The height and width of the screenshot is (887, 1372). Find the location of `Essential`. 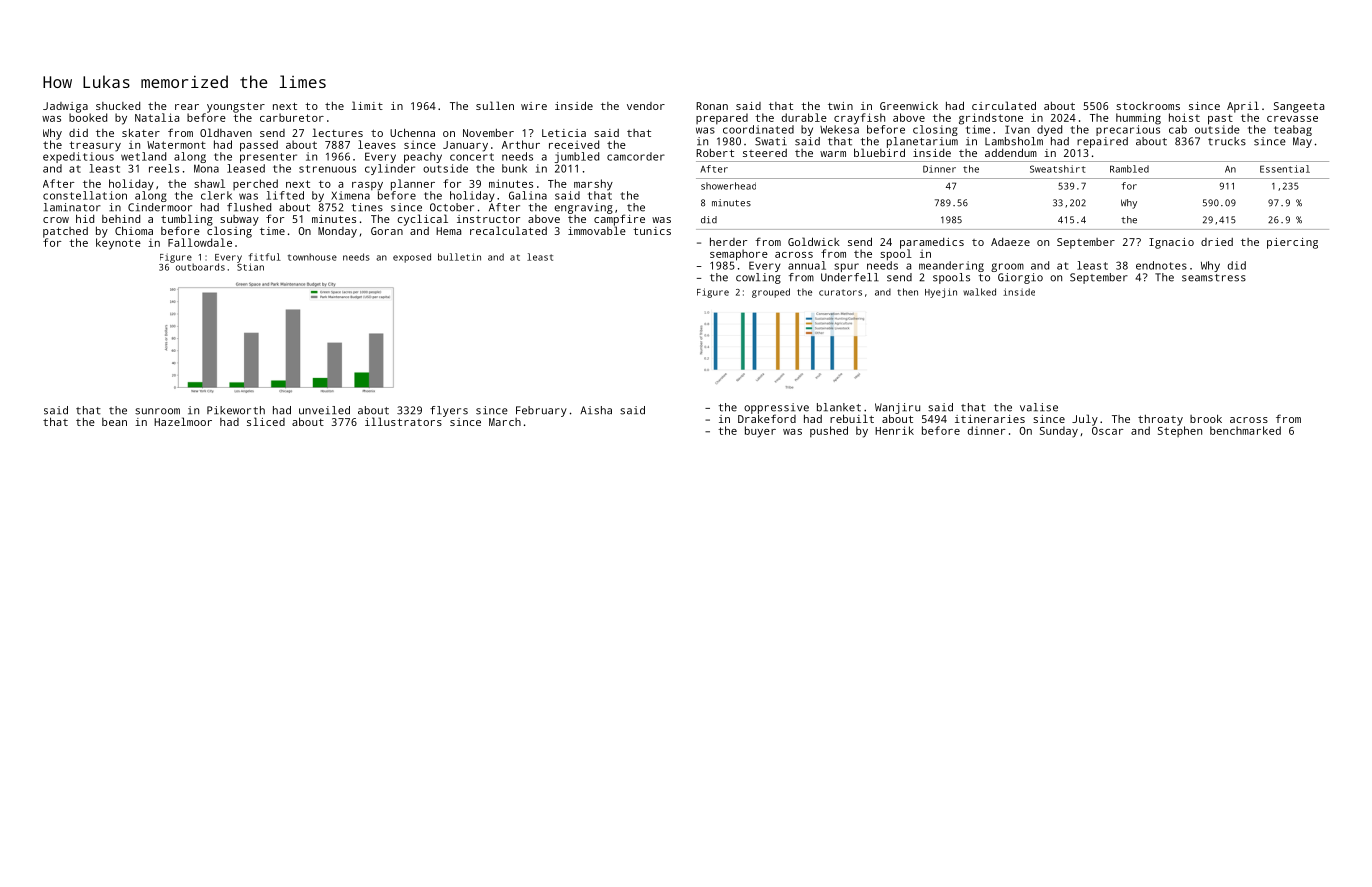

Essential is located at coordinates (1285, 169).
